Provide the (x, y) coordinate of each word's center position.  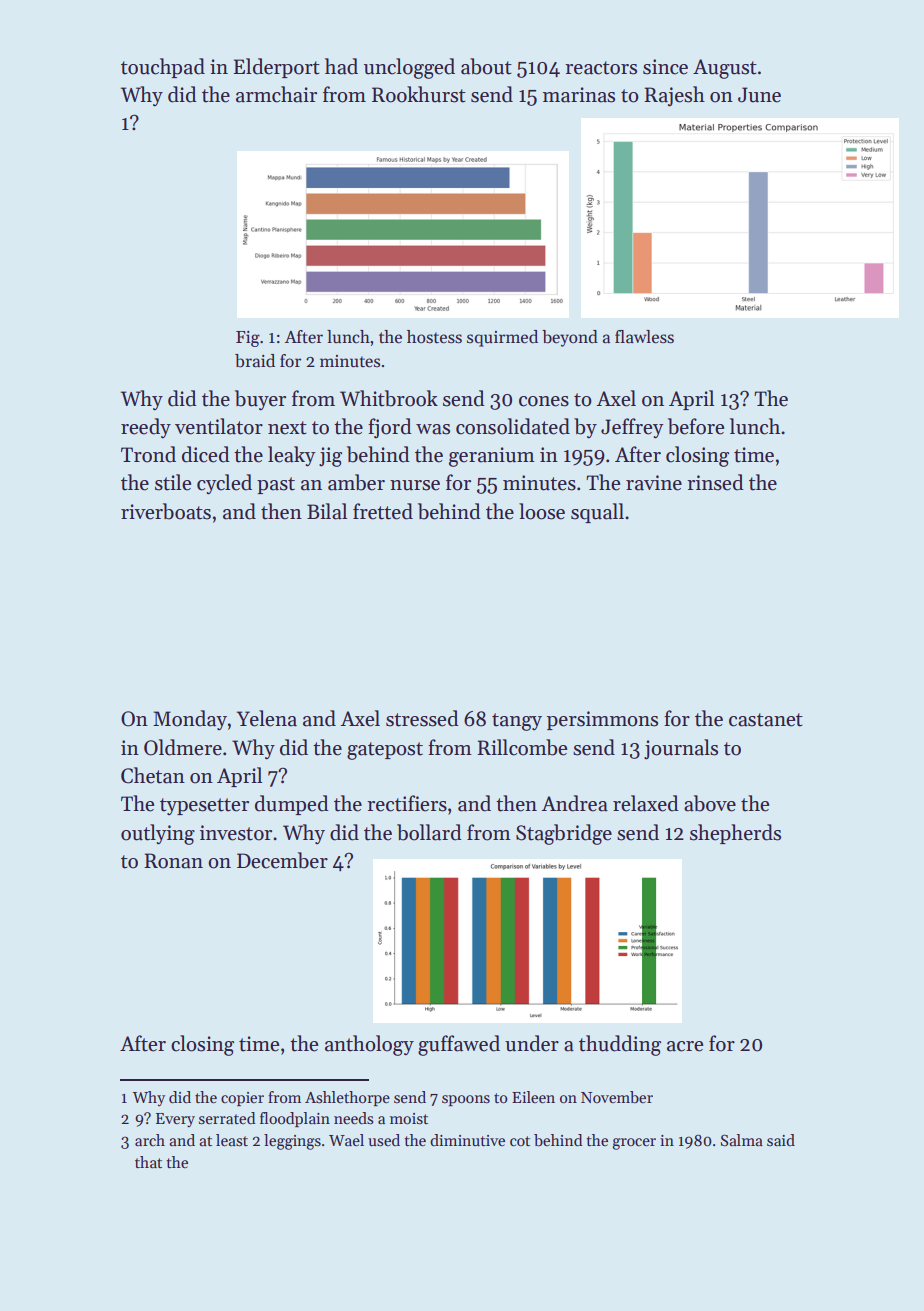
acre (685, 1046)
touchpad (163, 68)
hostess (434, 337)
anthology (369, 1045)
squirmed (502, 338)
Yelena (266, 718)
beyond (570, 338)
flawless (644, 337)
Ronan (173, 861)
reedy (146, 428)
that (148, 1162)
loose (542, 511)
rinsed (715, 482)
